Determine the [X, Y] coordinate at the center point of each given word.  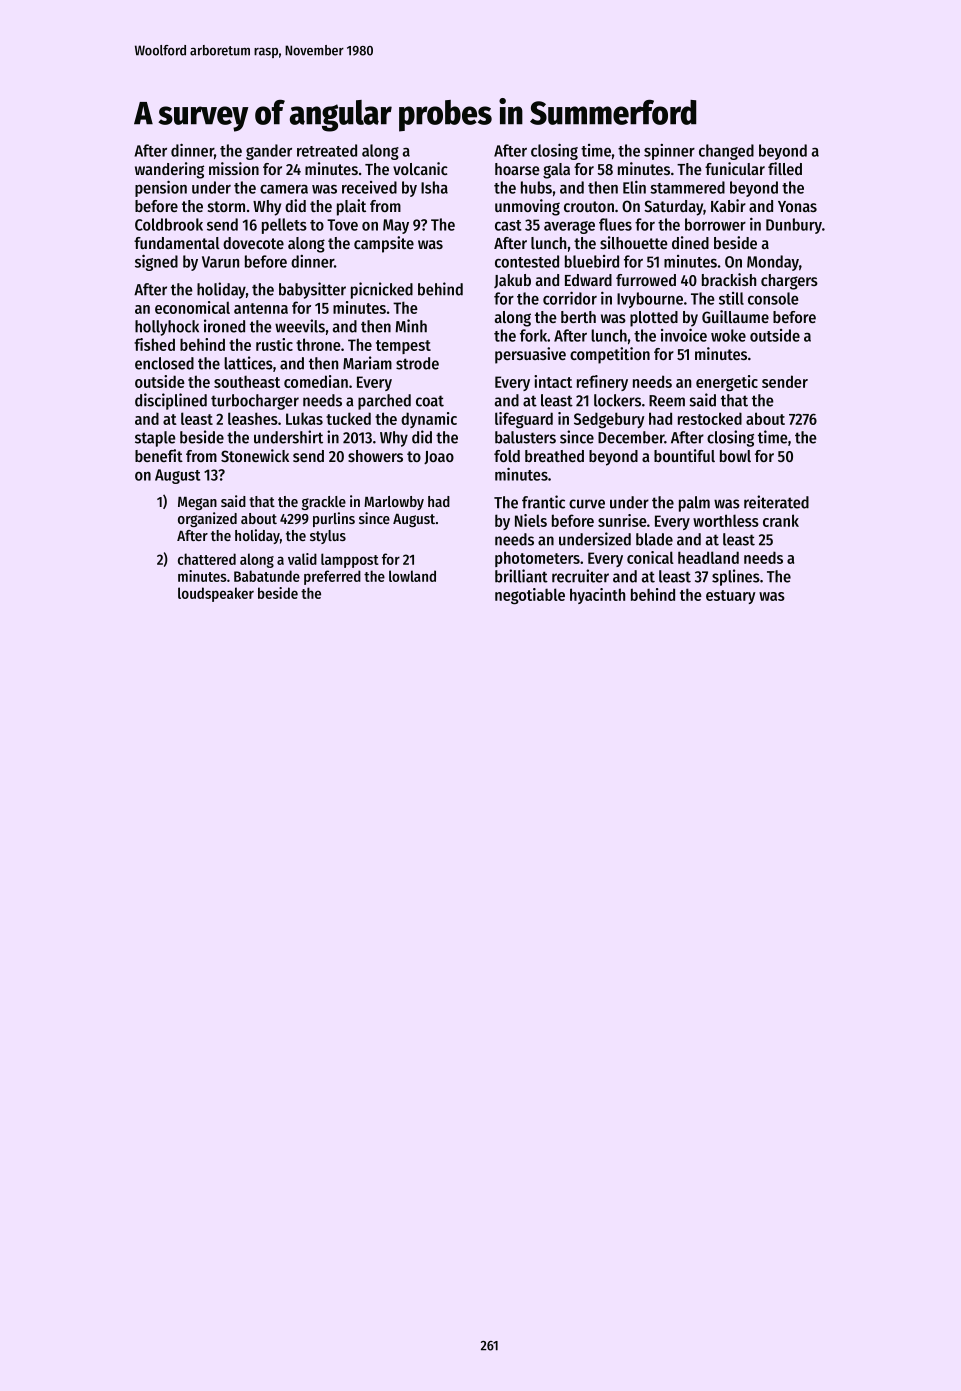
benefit [159, 455]
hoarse [517, 169]
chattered [207, 559]
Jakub [512, 281]
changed [726, 152]
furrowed [646, 280]
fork [534, 335]
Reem [667, 401]
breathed [554, 456]
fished [154, 344]
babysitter [312, 290]
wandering [169, 170]
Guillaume [735, 316]
